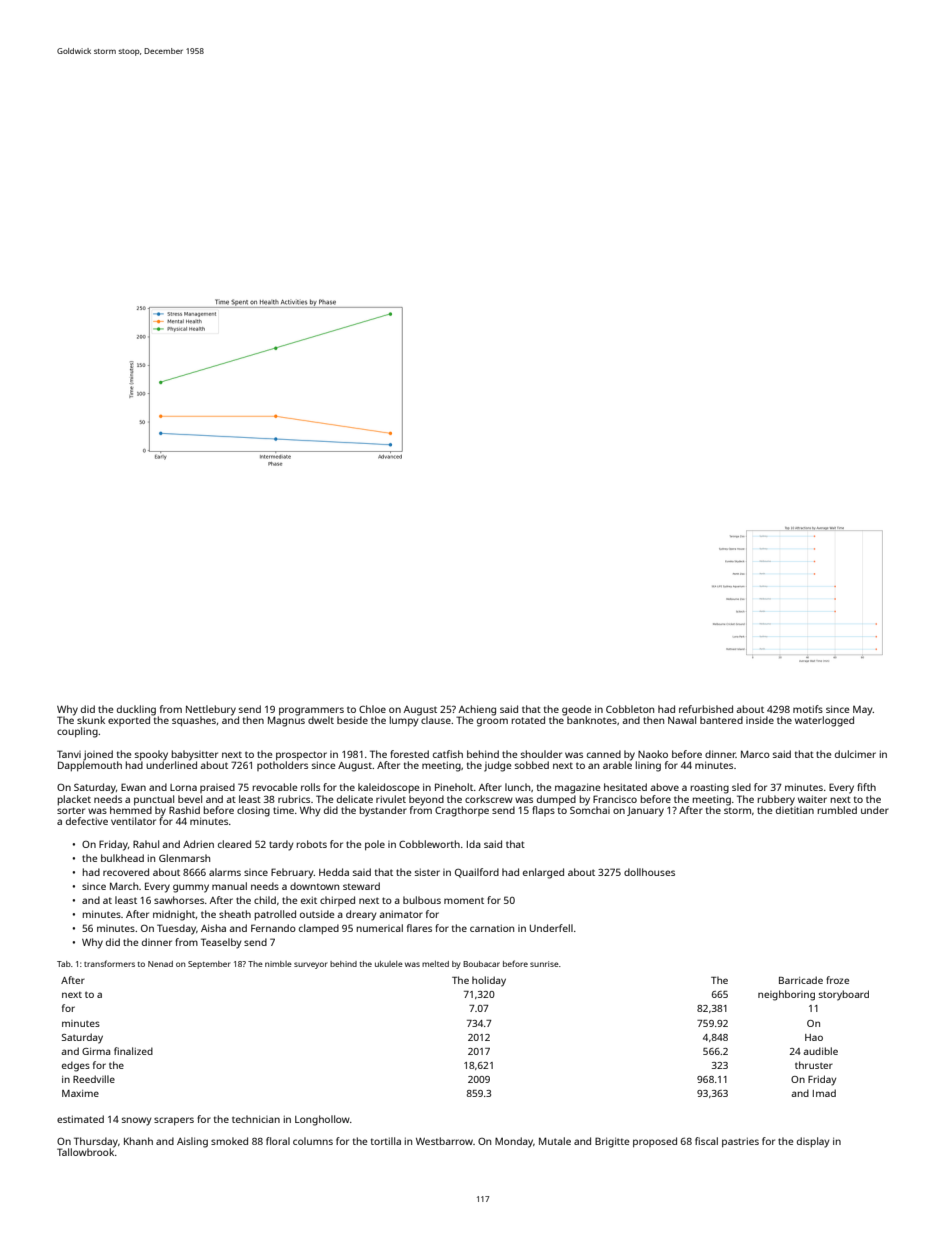  I want to click on holiday, so click(489, 981).
